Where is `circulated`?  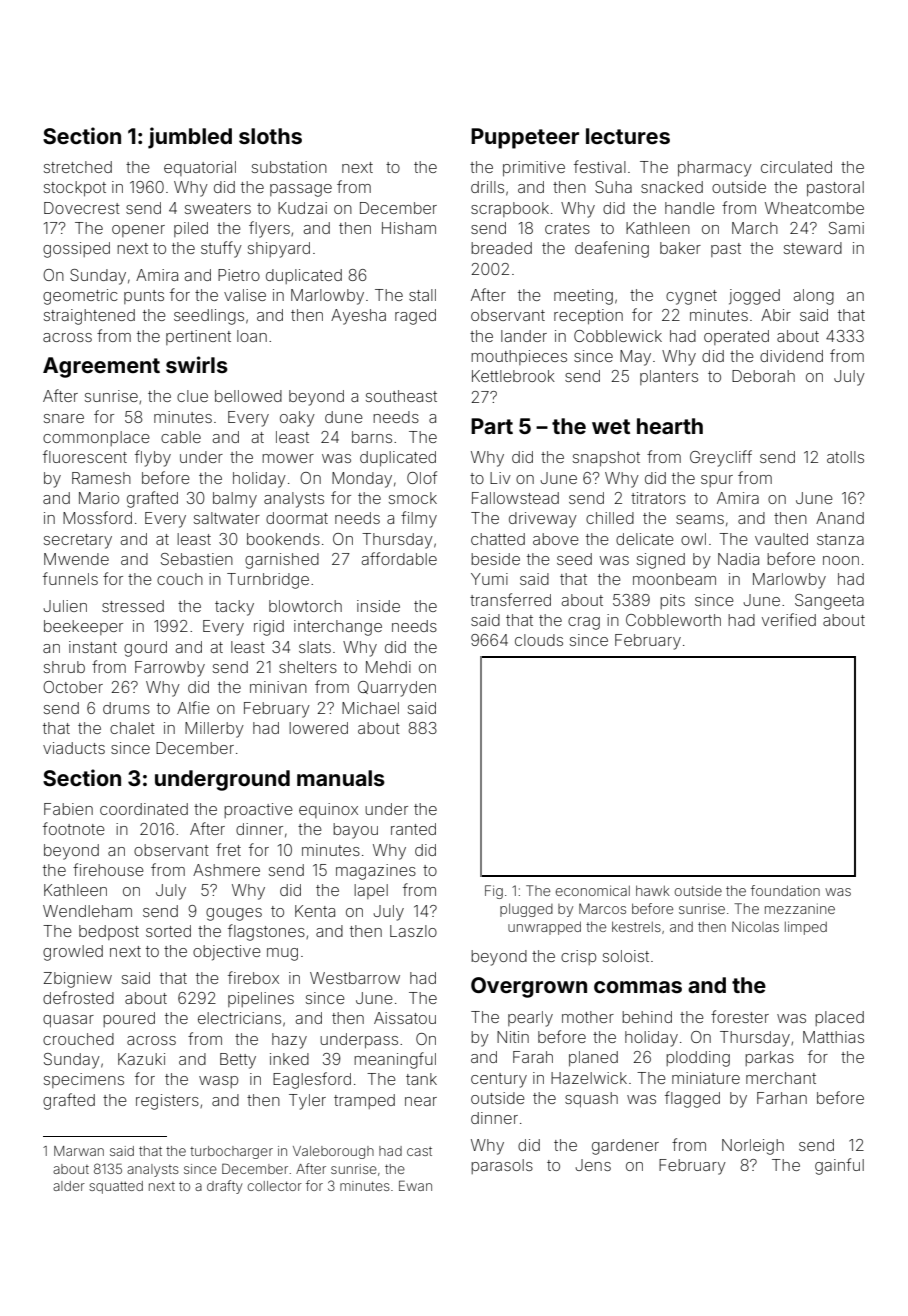 circulated is located at coordinates (796, 167).
